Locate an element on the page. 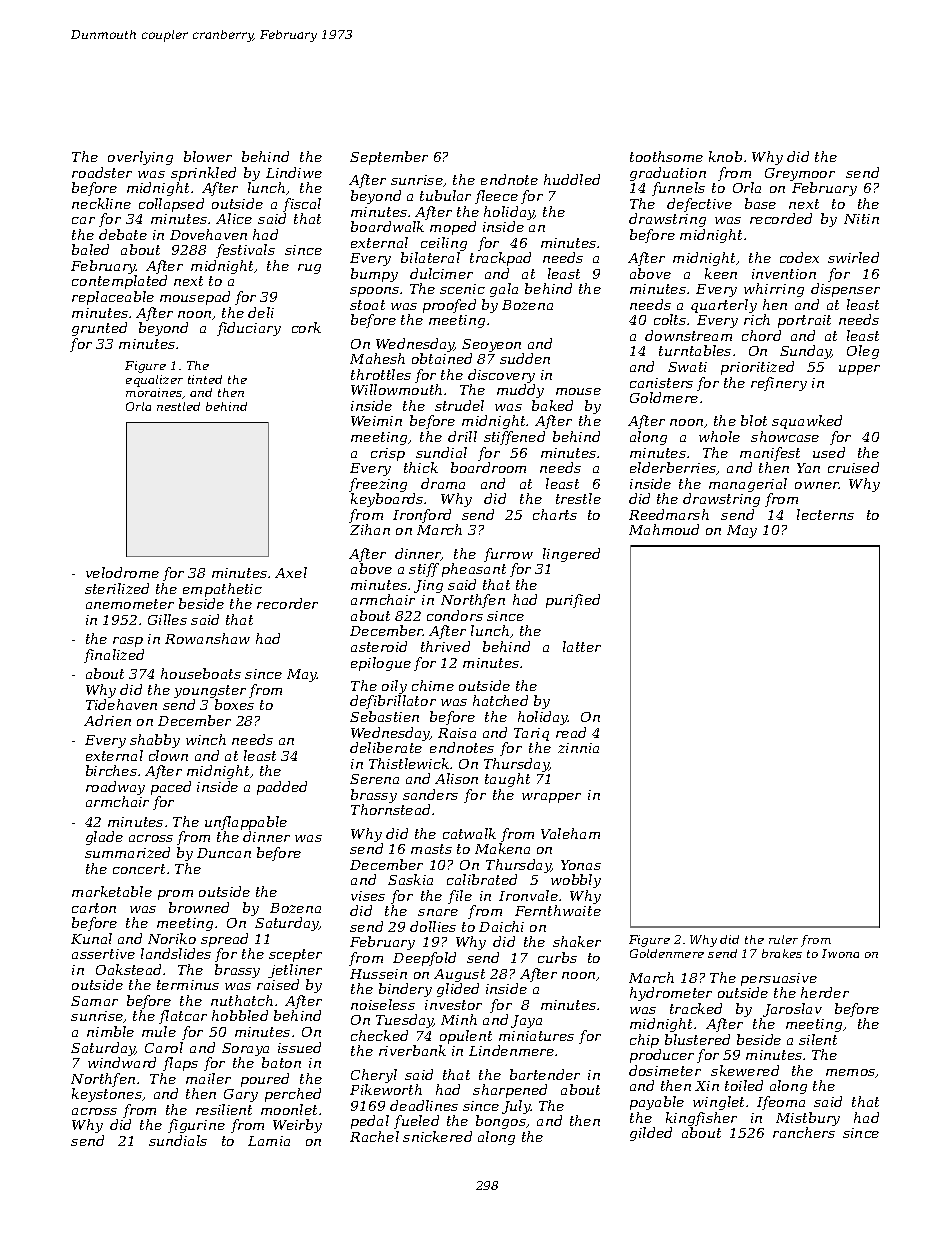  baked is located at coordinates (552, 405).
